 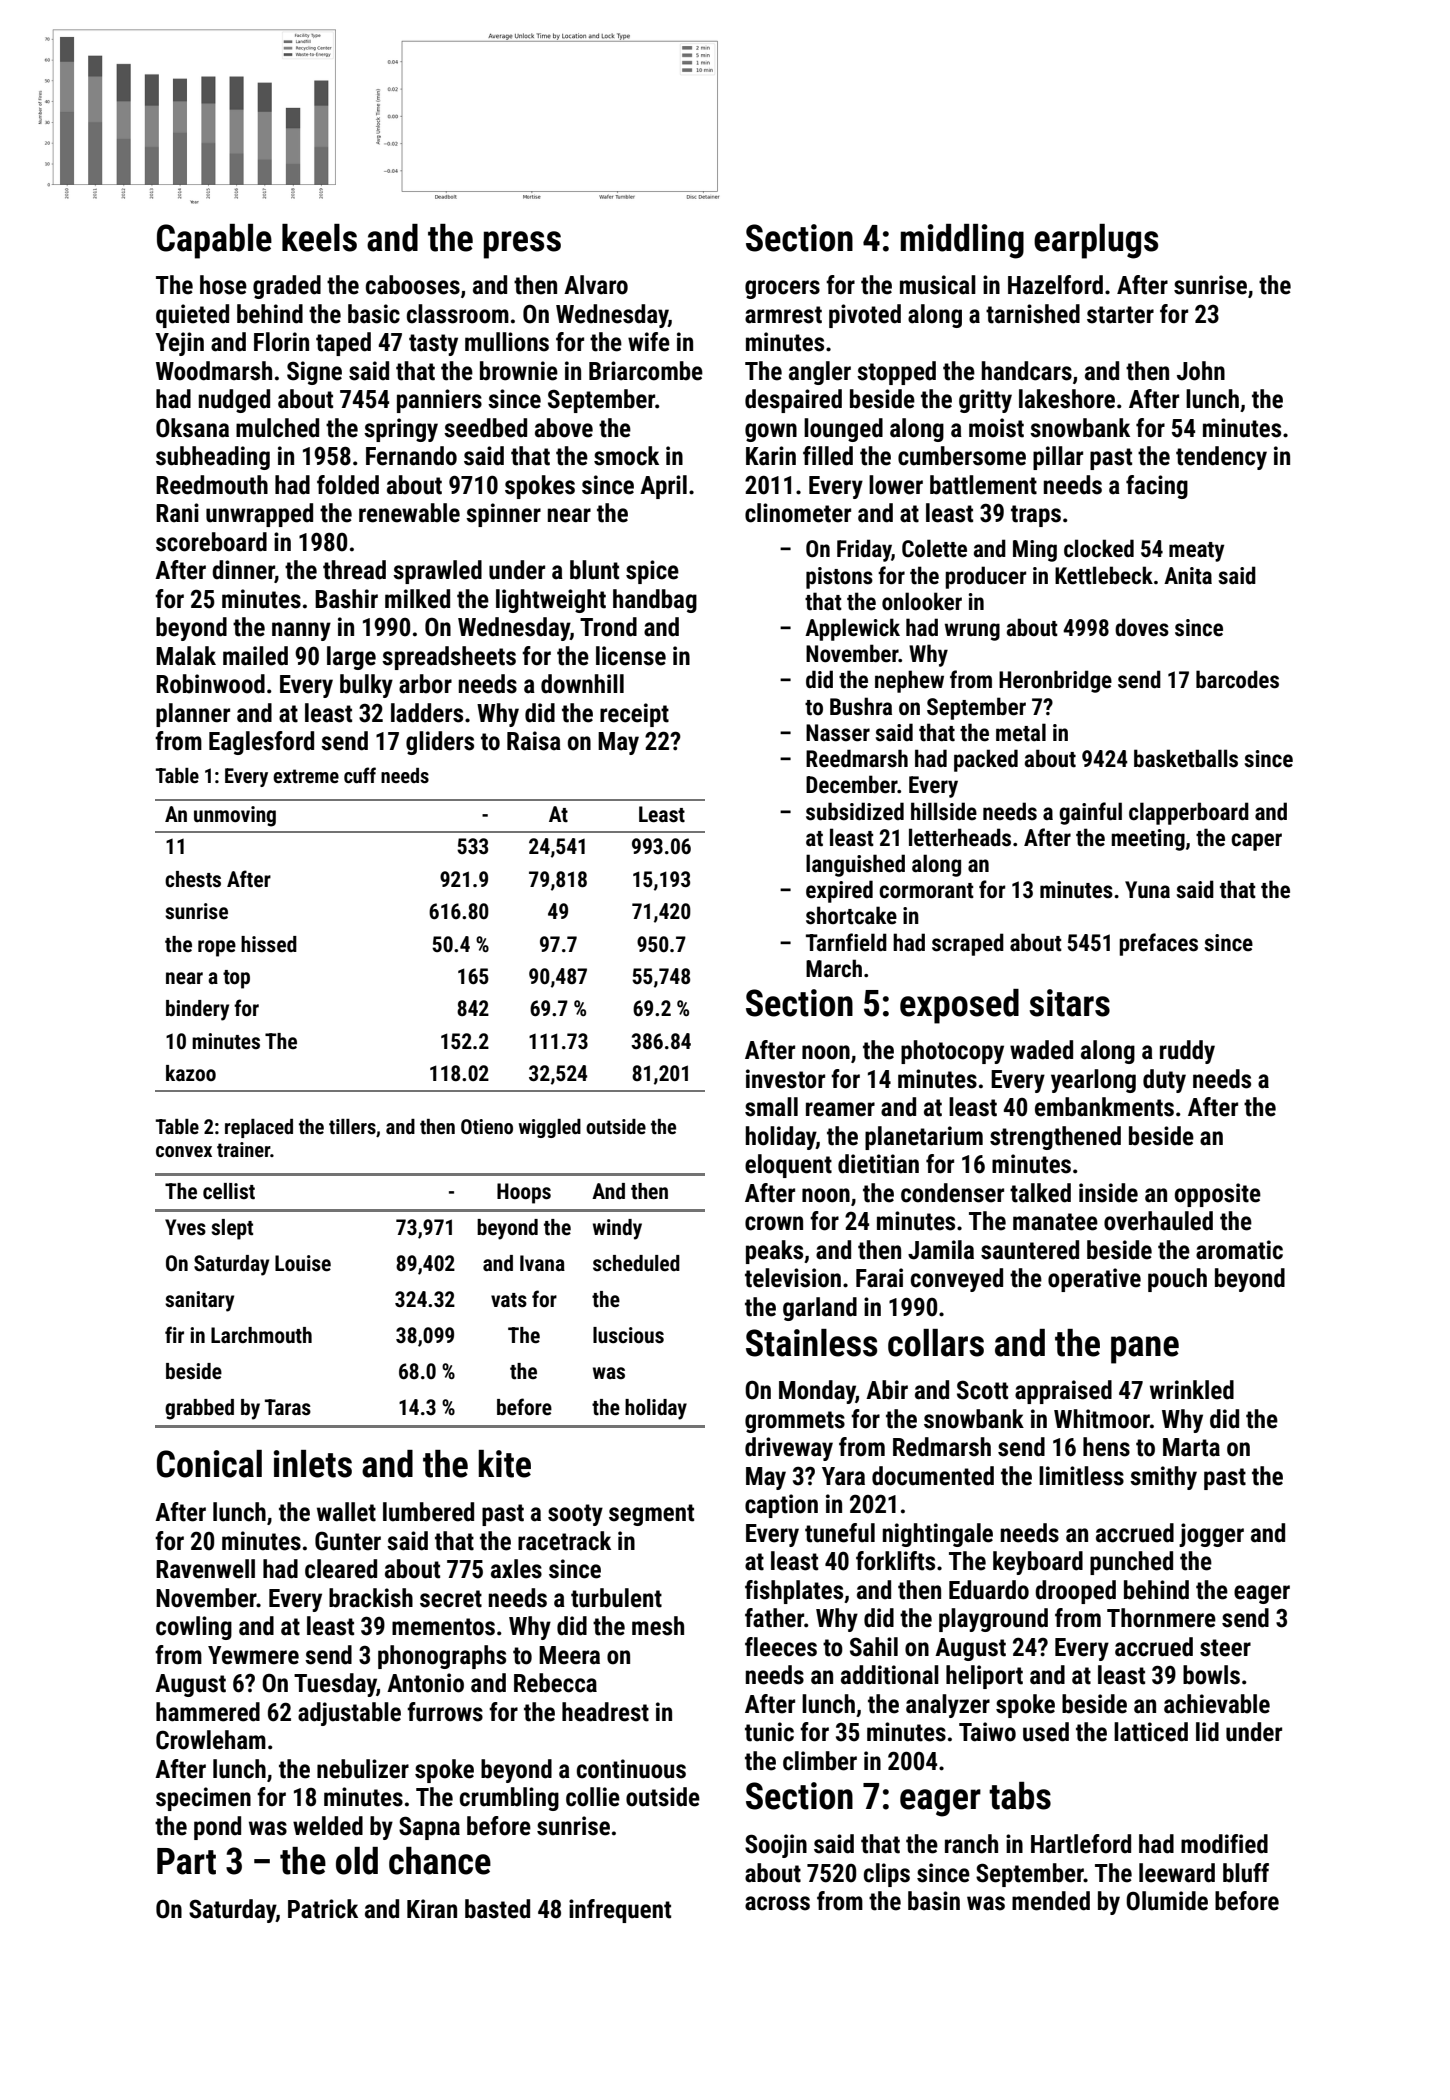 What do you see at coordinates (269, 944) in the image?
I see `hissed` at bounding box center [269, 944].
